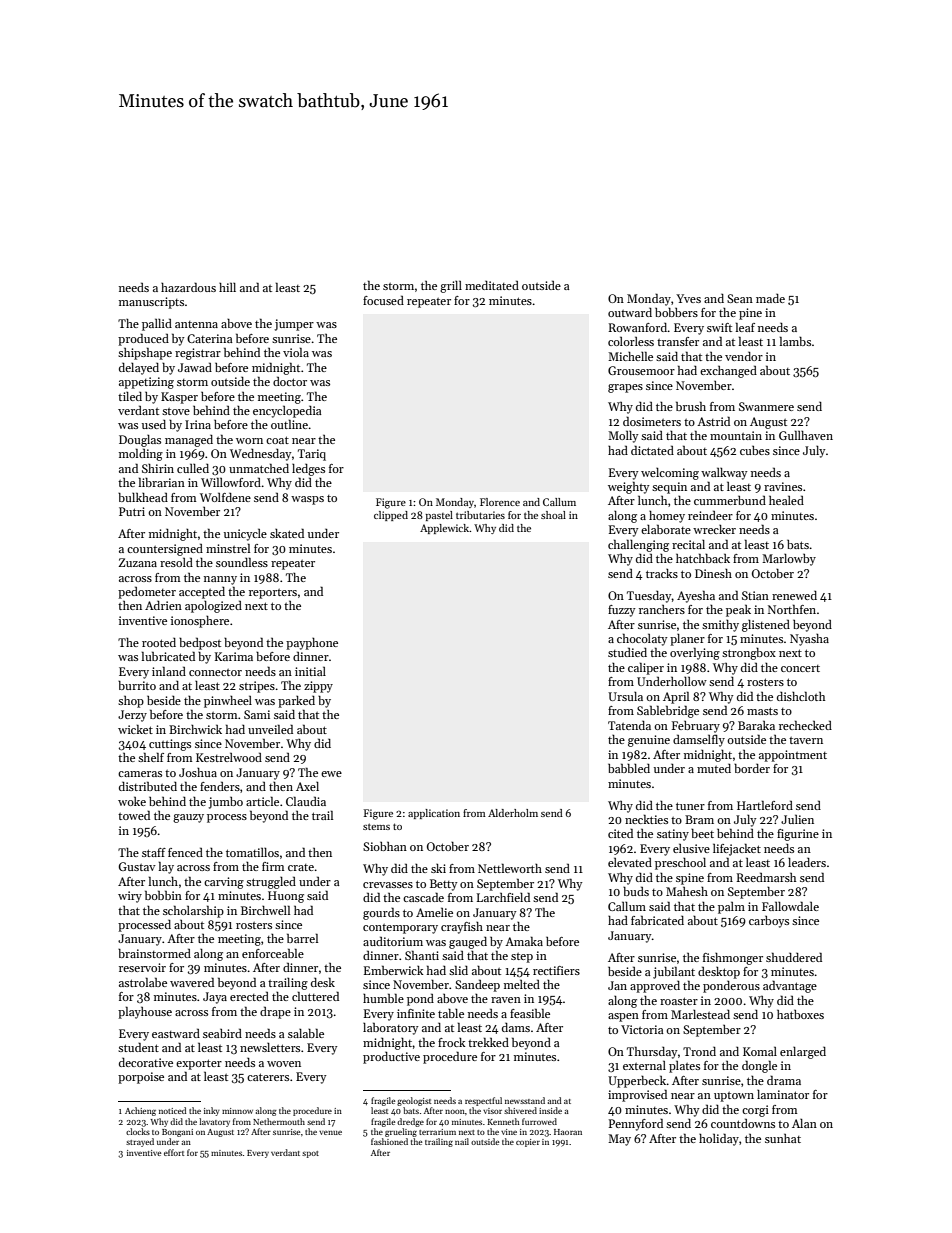 This document has width=952, height=1233. Describe the element at coordinates (388, 885) in the document. I see `crevasses` at that location.
